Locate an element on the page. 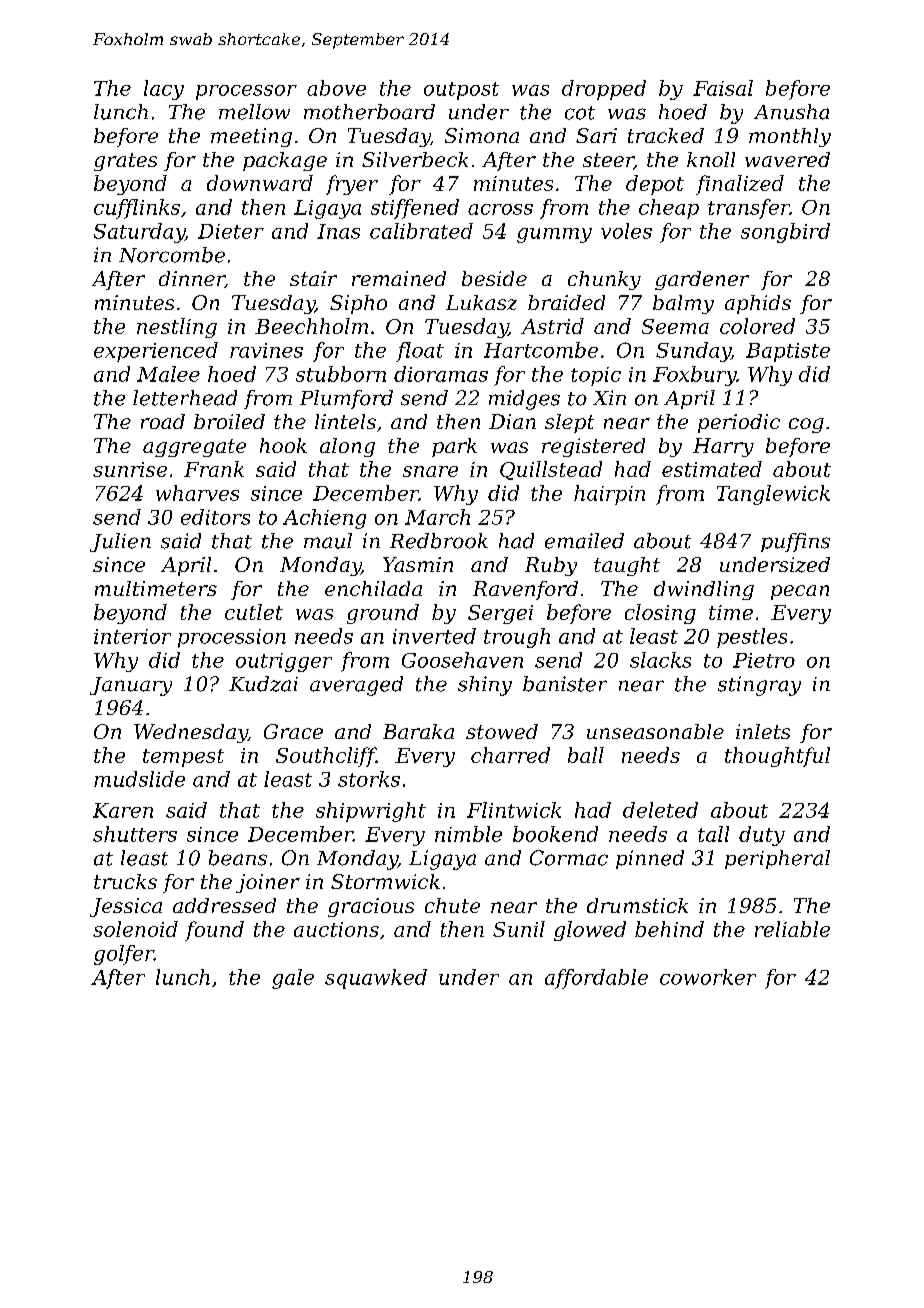  slacks is located at coordinates (660, 660).
